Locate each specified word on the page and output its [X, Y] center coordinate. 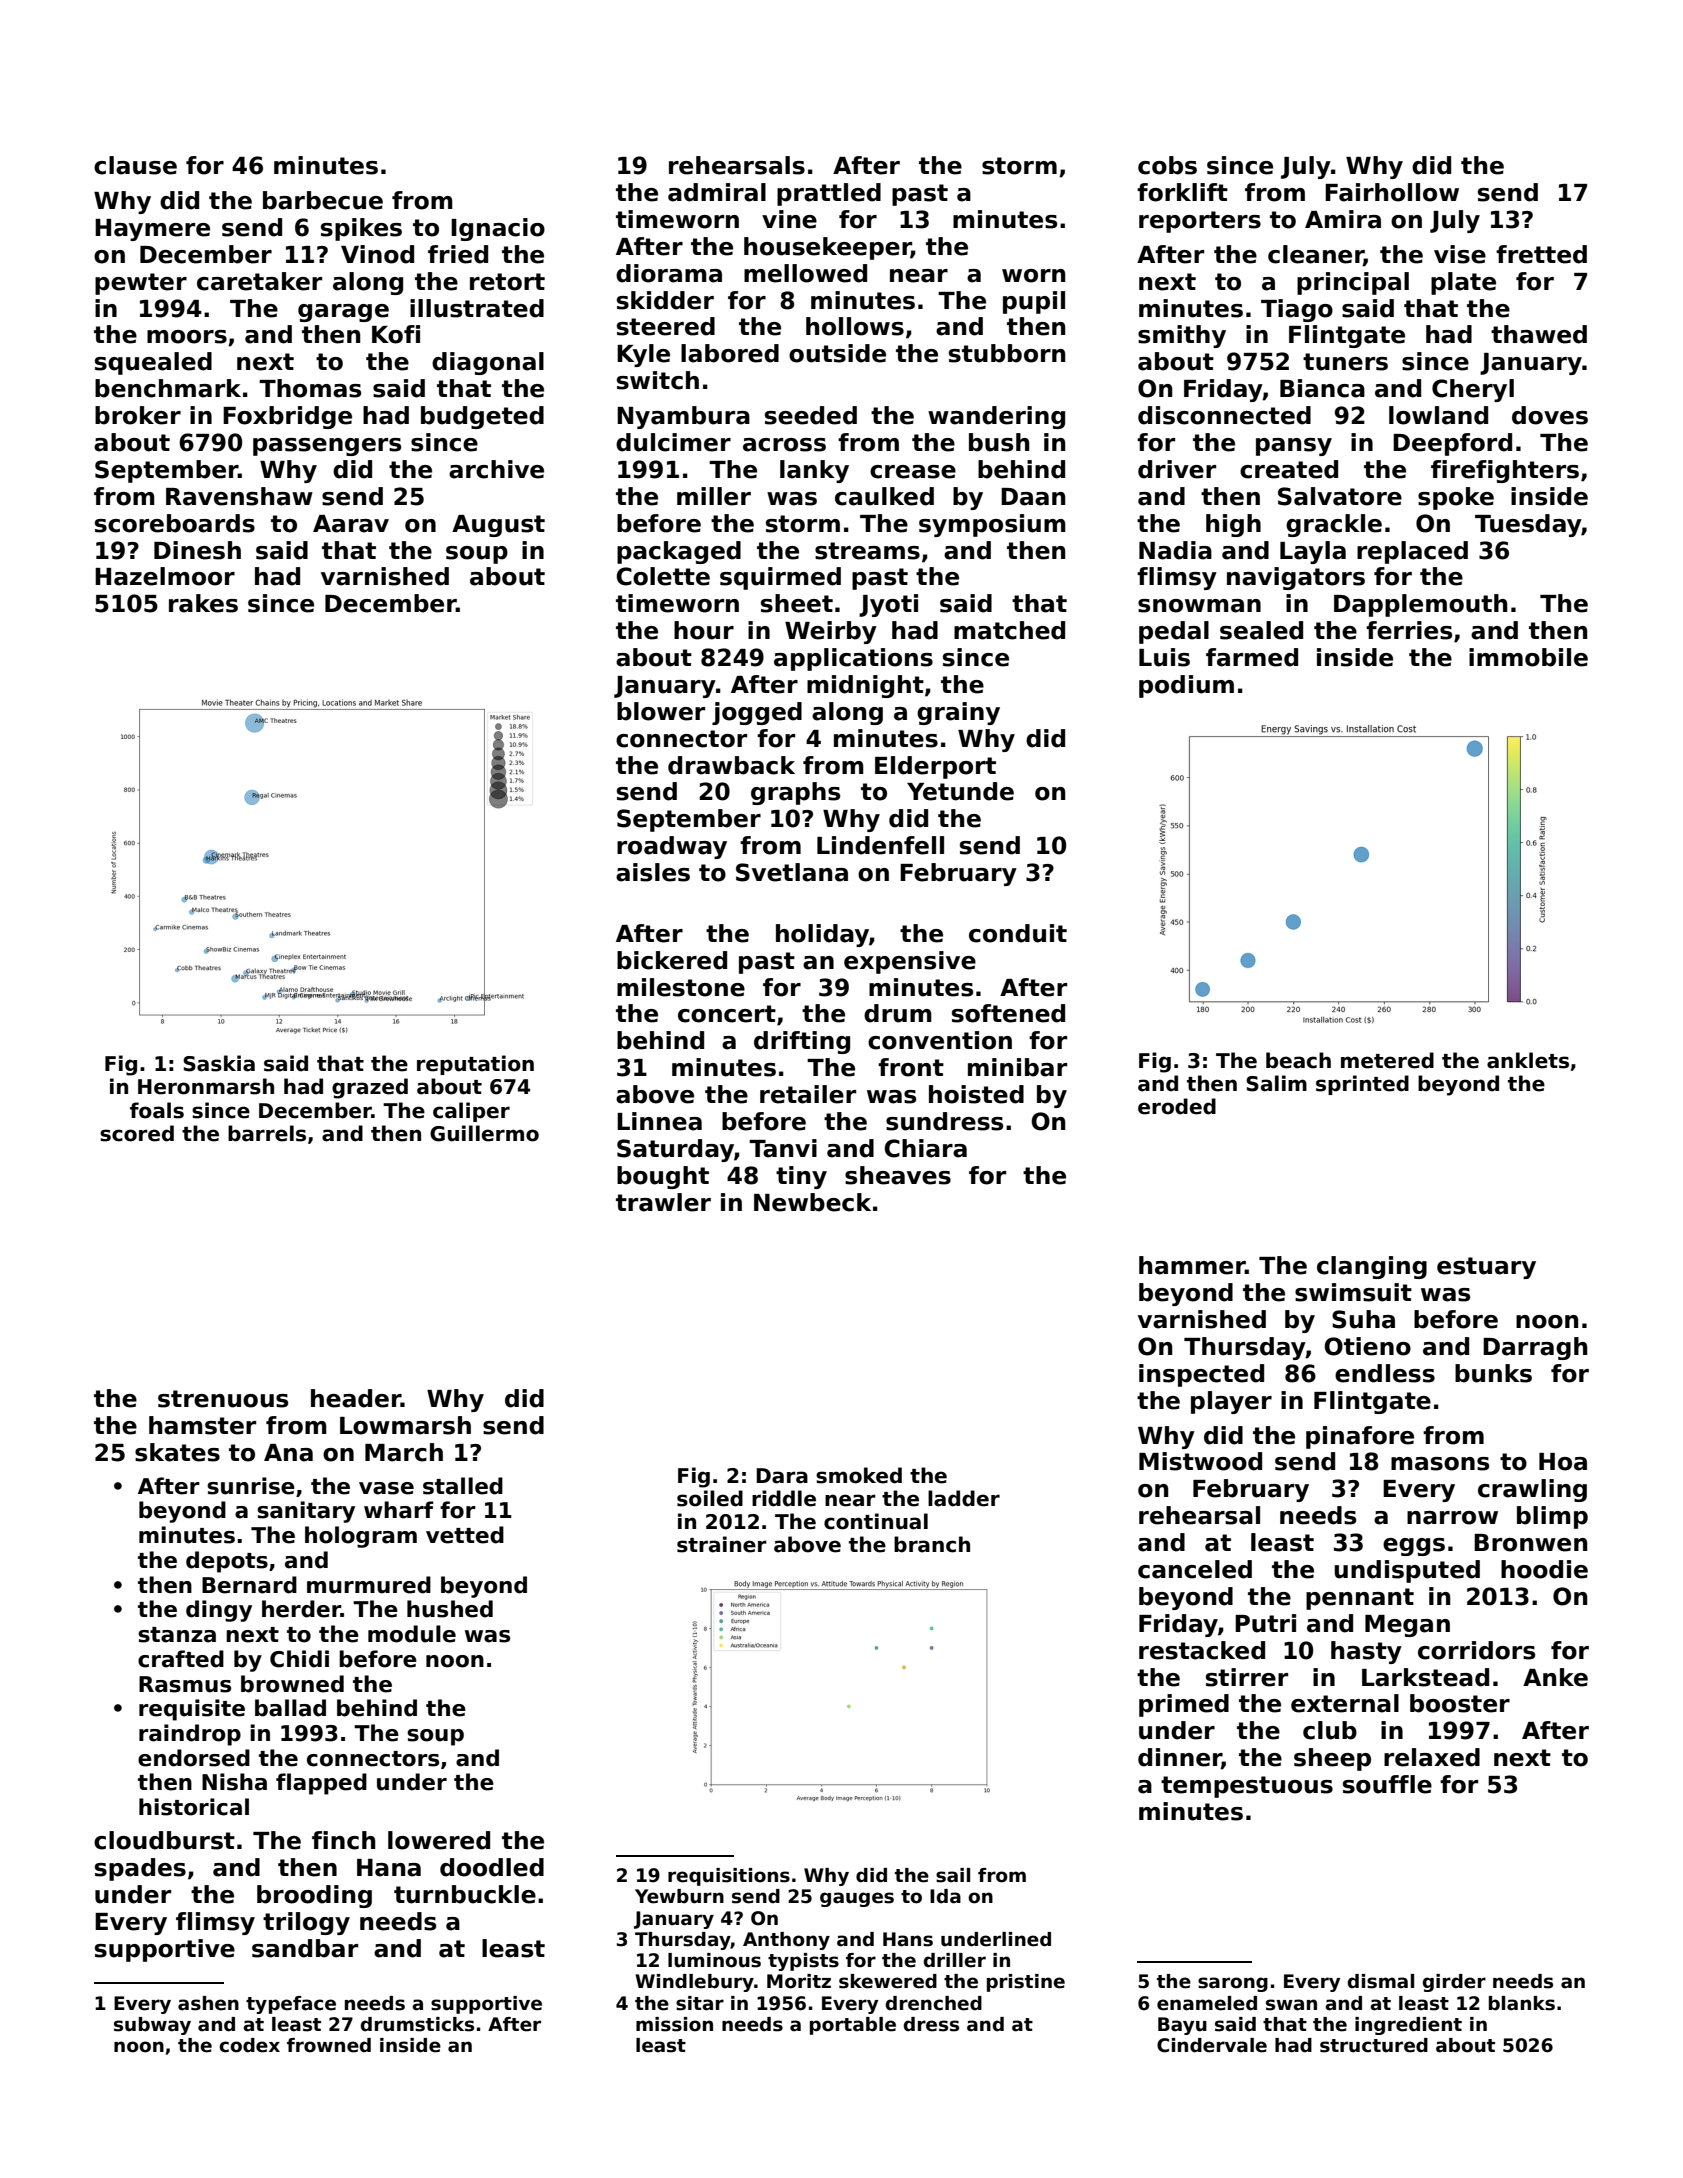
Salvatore [1340, 496]
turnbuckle [465, 1894]
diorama [669, 273]
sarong [1233, 1984]
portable [853, 2026]
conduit [1018, 933]
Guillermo [484, 1133]
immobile [1528, 657]
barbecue [323, 200]
